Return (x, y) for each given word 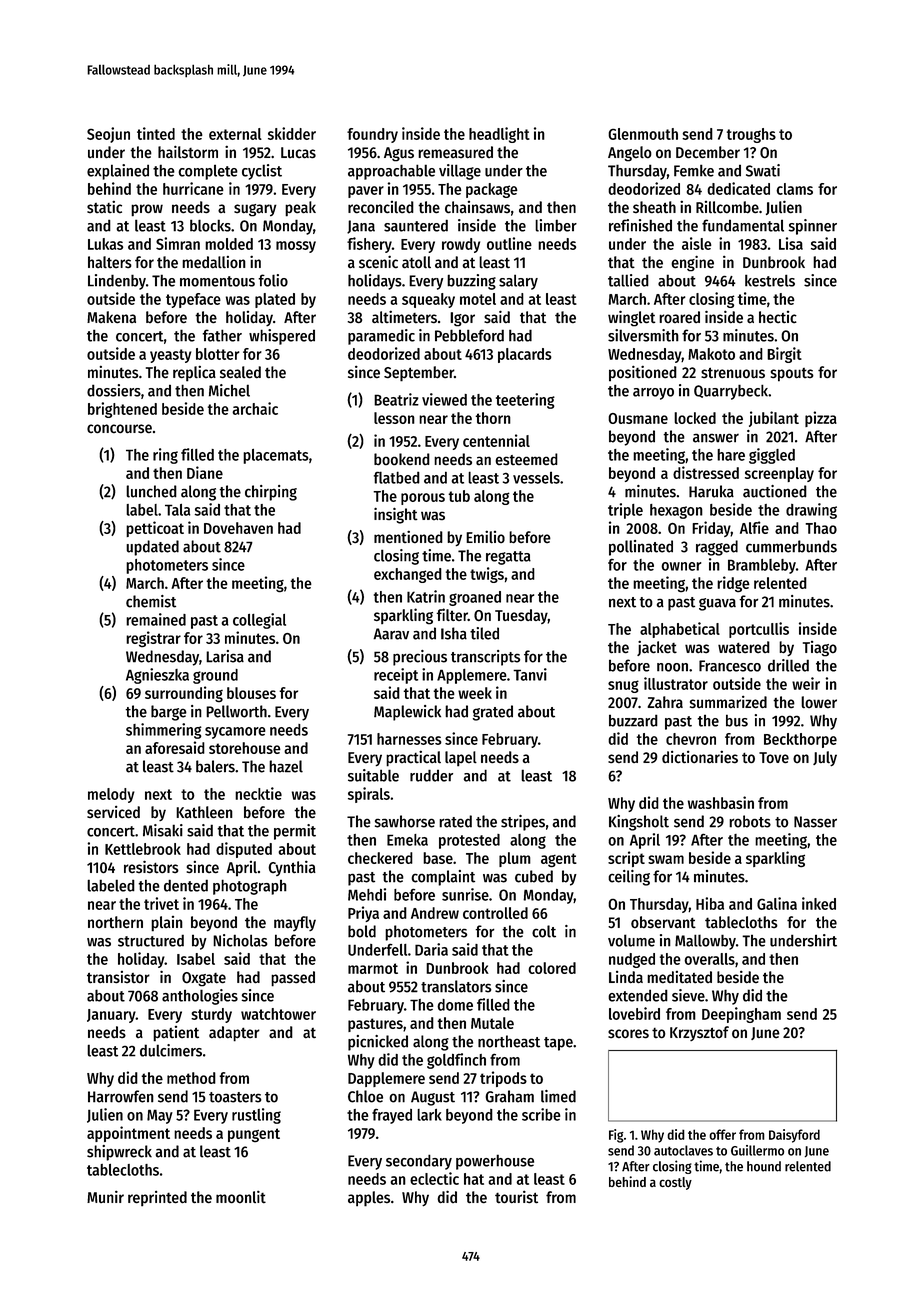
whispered (282, 337)
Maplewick (407, 713)
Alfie (754, 527)
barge (169, 713)
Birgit (784, 355)
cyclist (262, 172)
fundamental (743, 225)
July (825, 758)
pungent (254, 1135)
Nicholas (240, 940)
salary (518, 282)
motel (478, 299)
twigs (487, 575)
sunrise (465, 894)
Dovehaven (238, 528)
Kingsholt (639, 823)
